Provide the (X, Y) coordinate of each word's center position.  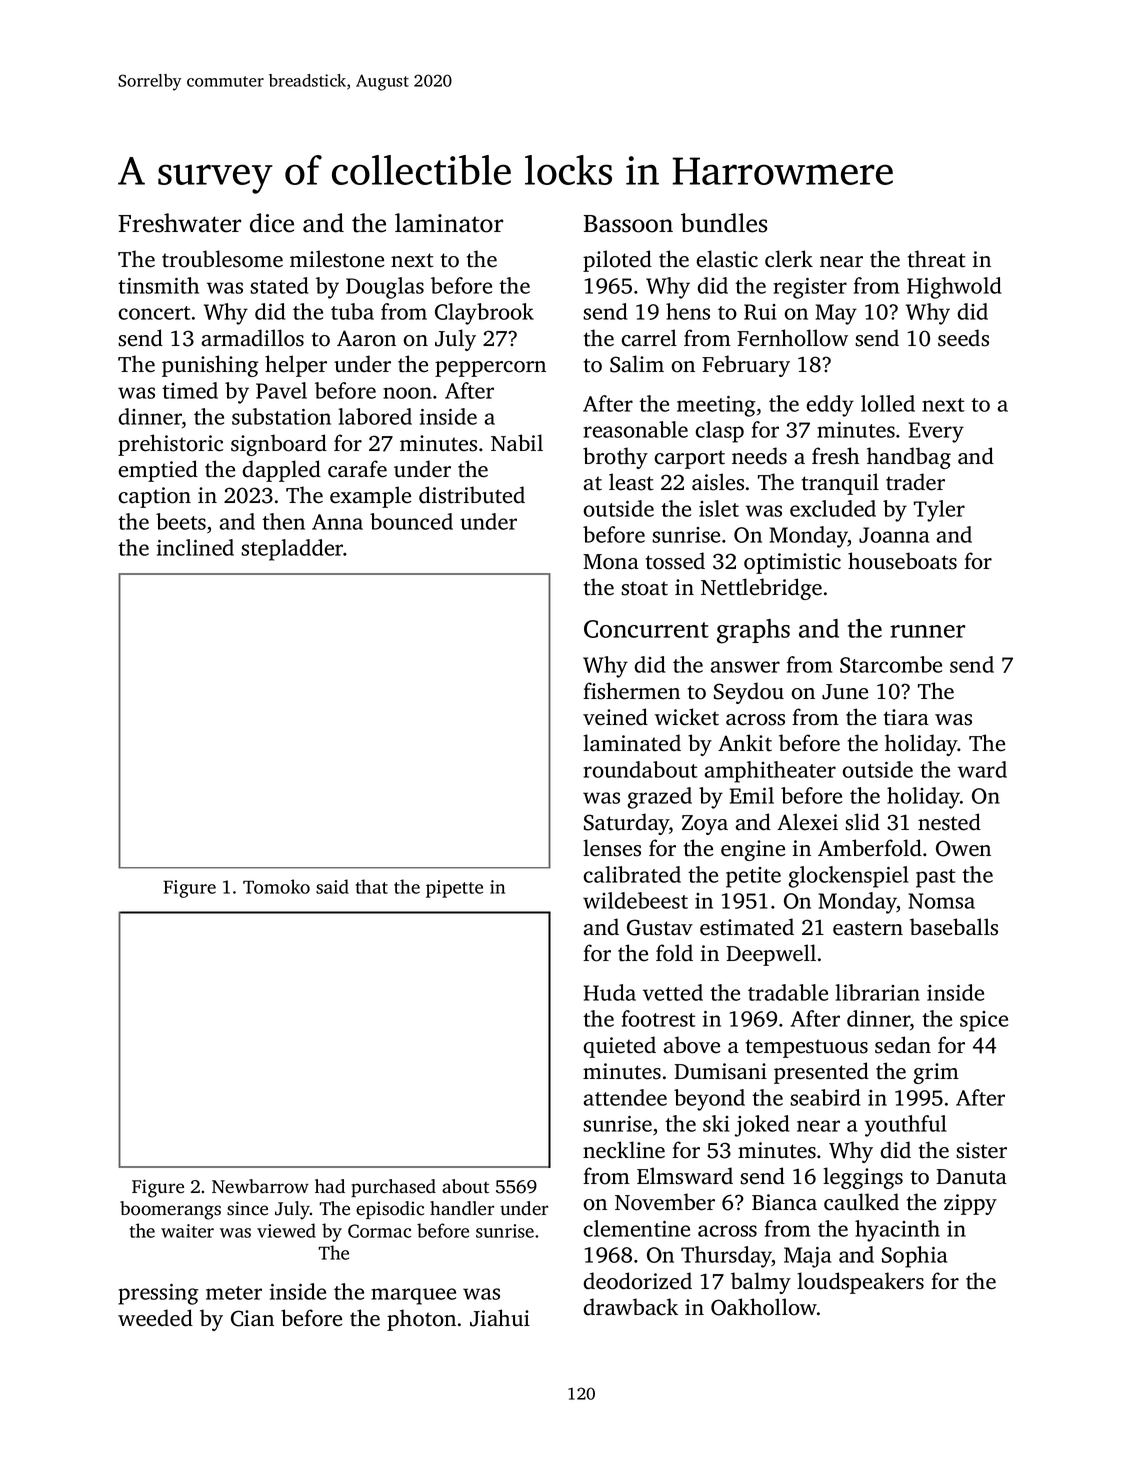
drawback (630, 1307)
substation (281, 416)
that (372, 886)
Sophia (914, 1257)
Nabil (517, 443)
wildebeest (635, 900)
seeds (963, 338)
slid (862, 822)
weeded (155, 1318)
